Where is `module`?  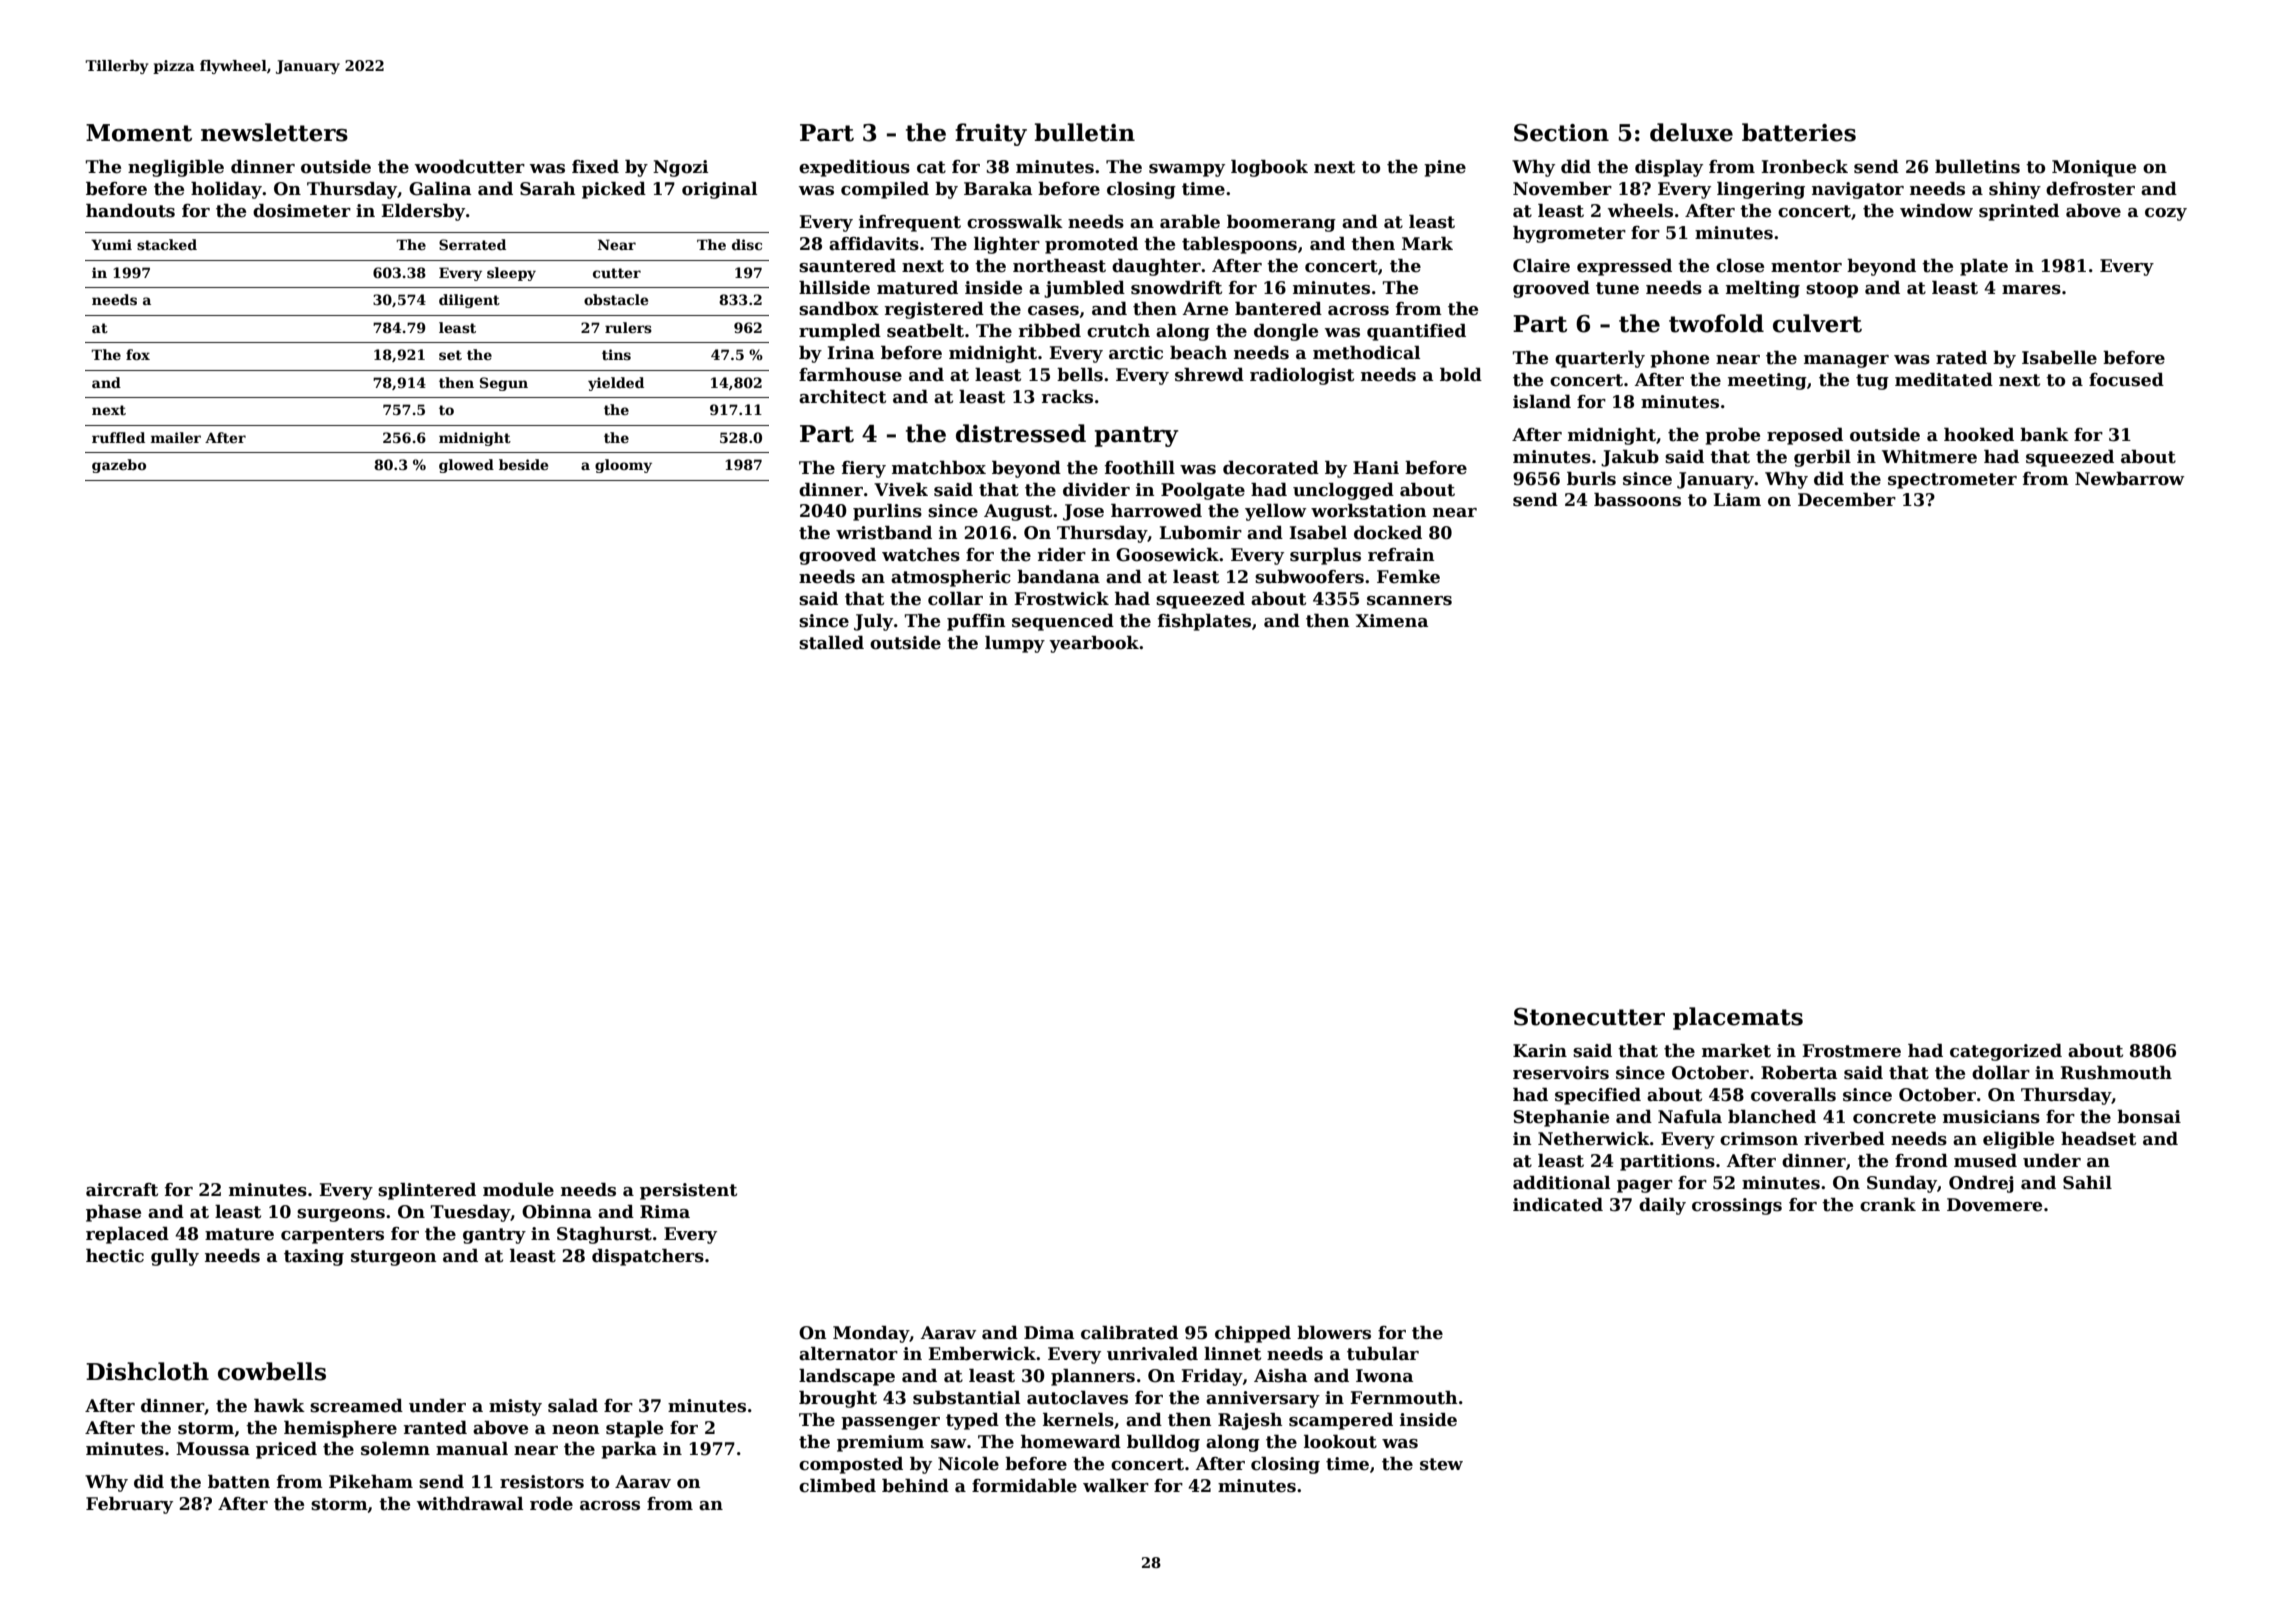
module is located at coordinates (518, 1190).
